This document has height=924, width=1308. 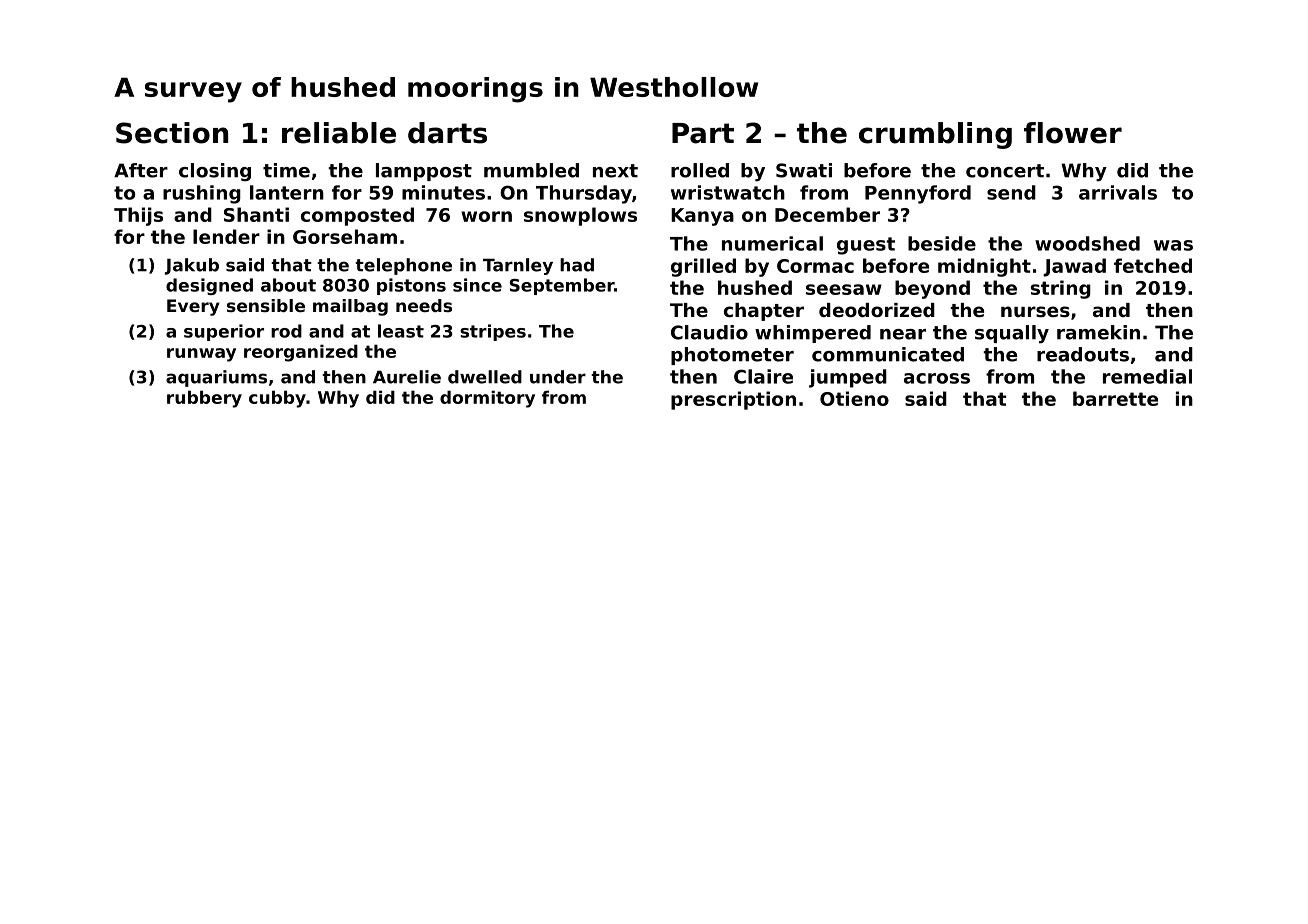 What do you see at coordinates (493, 332) in the document?
I see `stripes` at bounding box center [493, 332].
